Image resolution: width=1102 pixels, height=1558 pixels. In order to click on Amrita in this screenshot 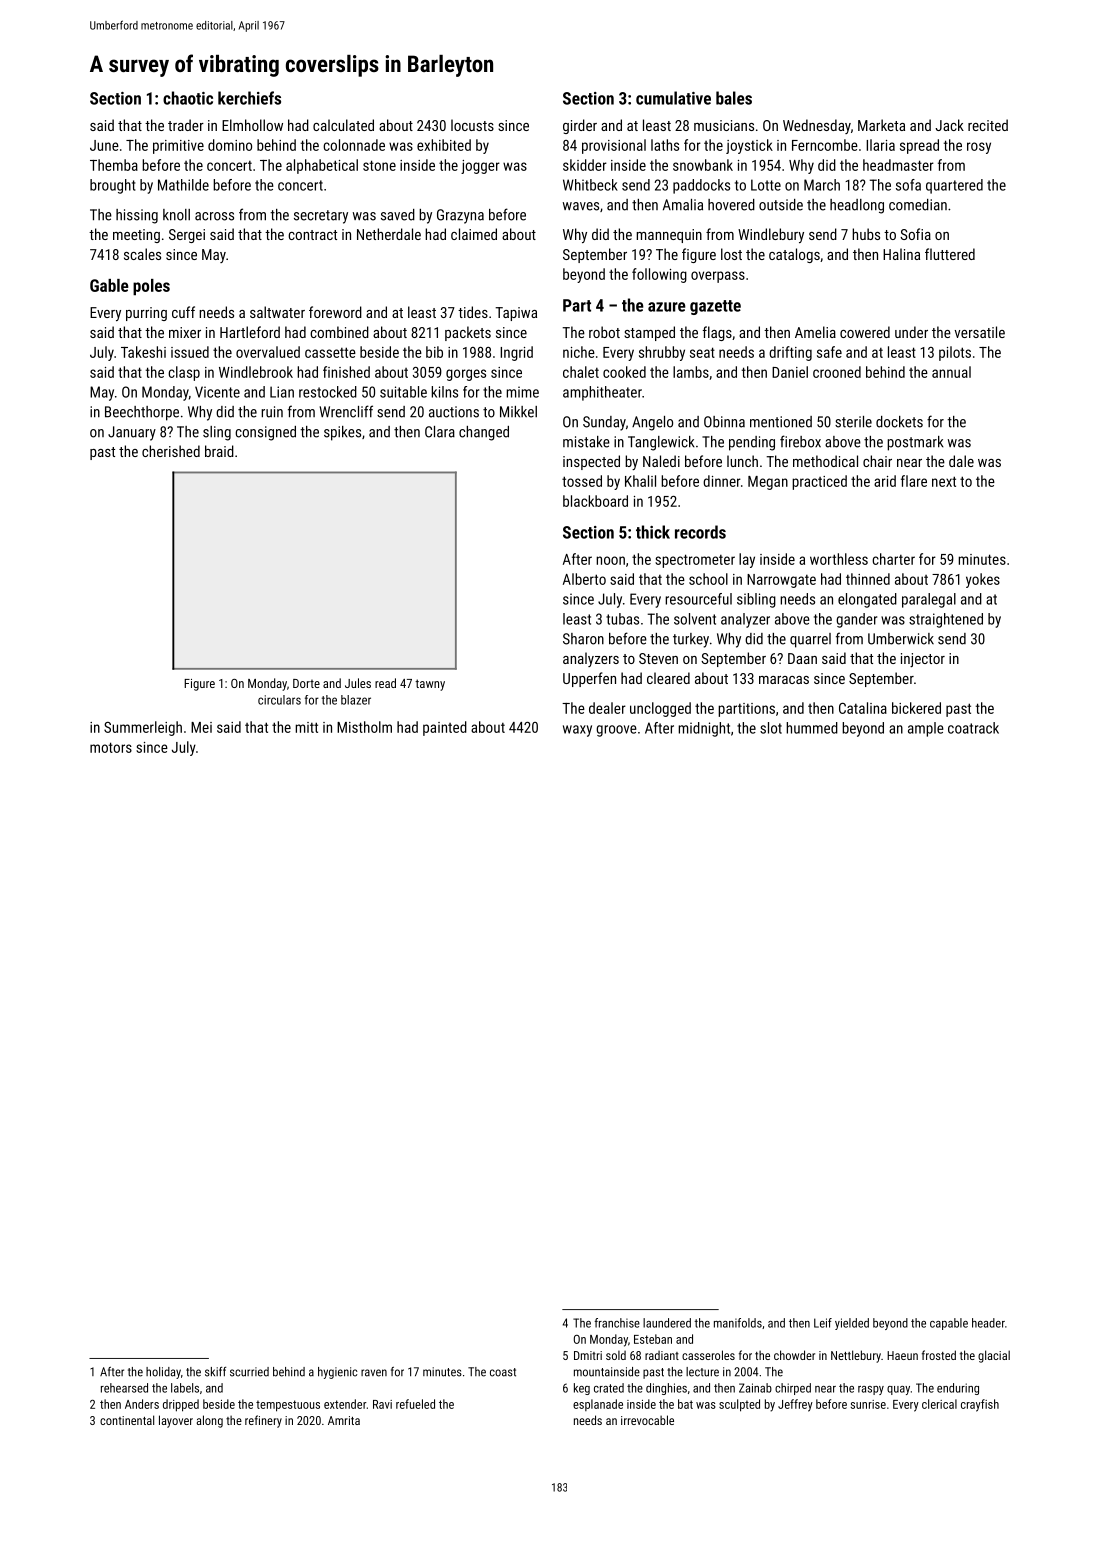, I will do `click(344, 1420)`.
